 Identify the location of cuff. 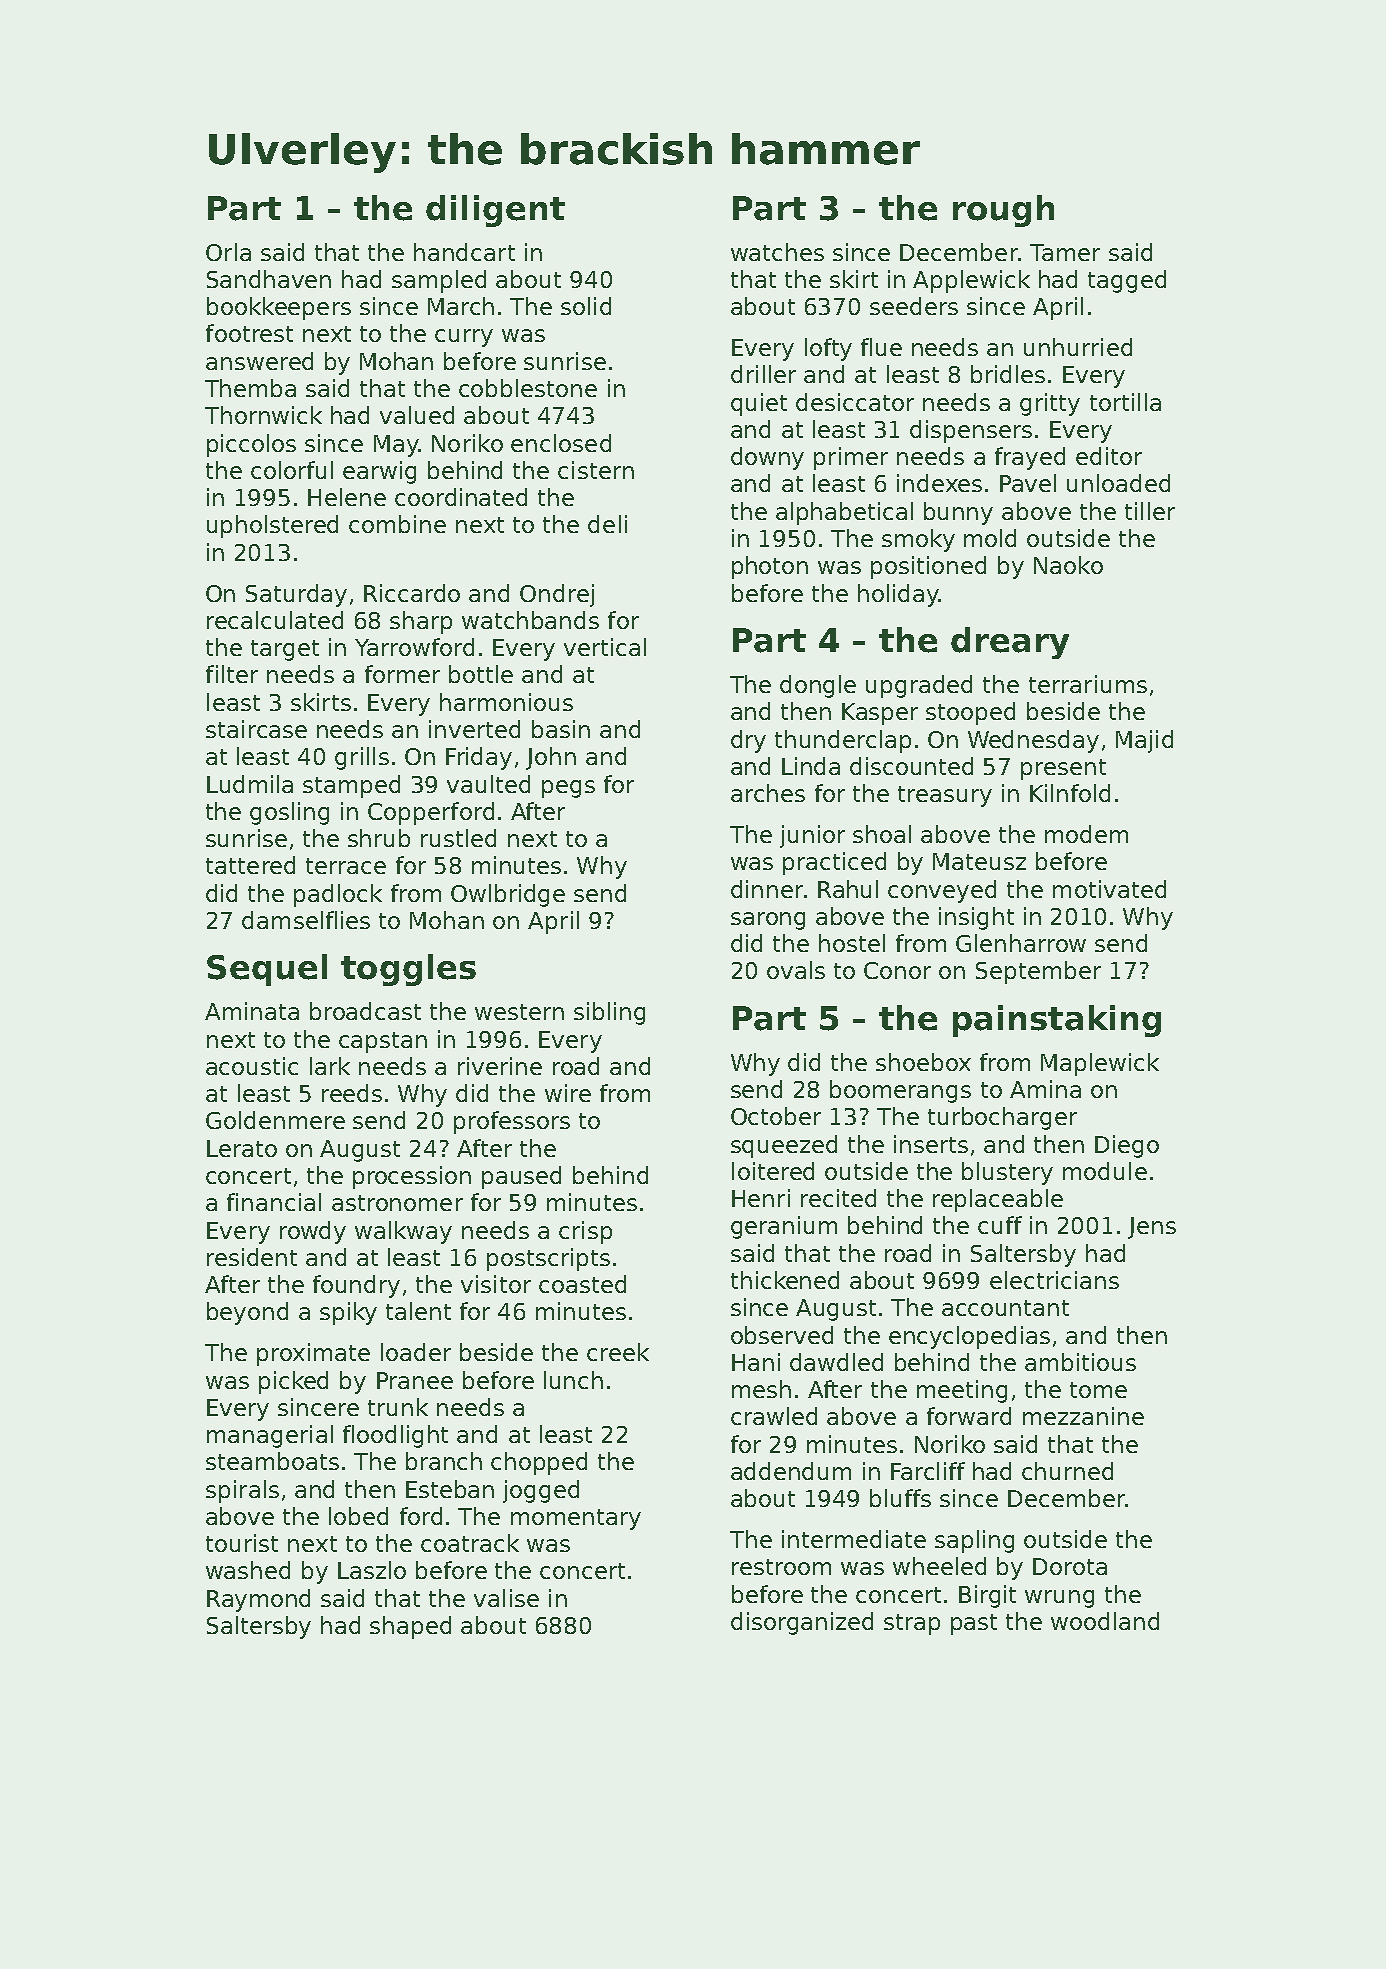
(1000, 1225).
